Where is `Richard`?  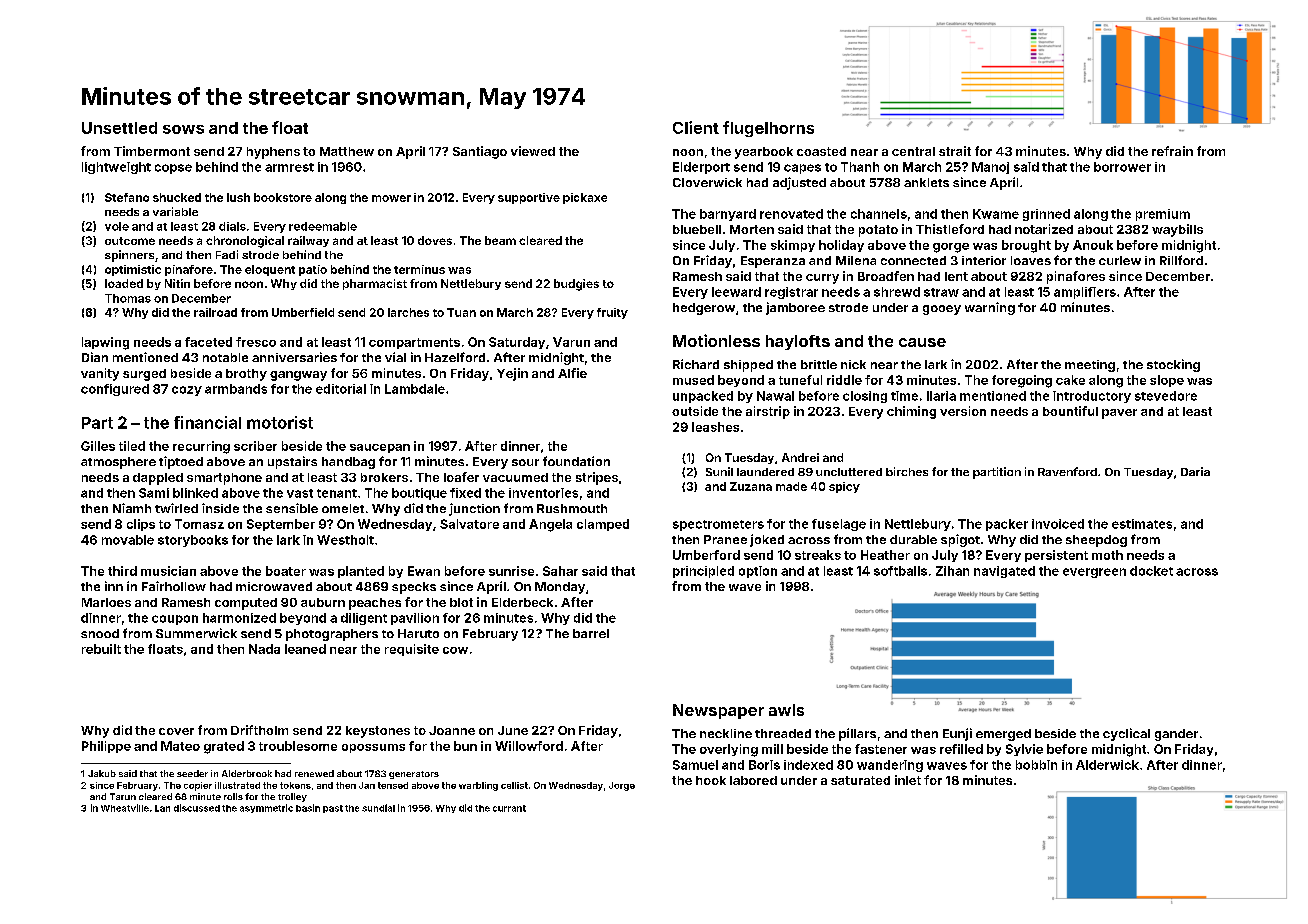
Richard is located at coordinates (696, 364).
